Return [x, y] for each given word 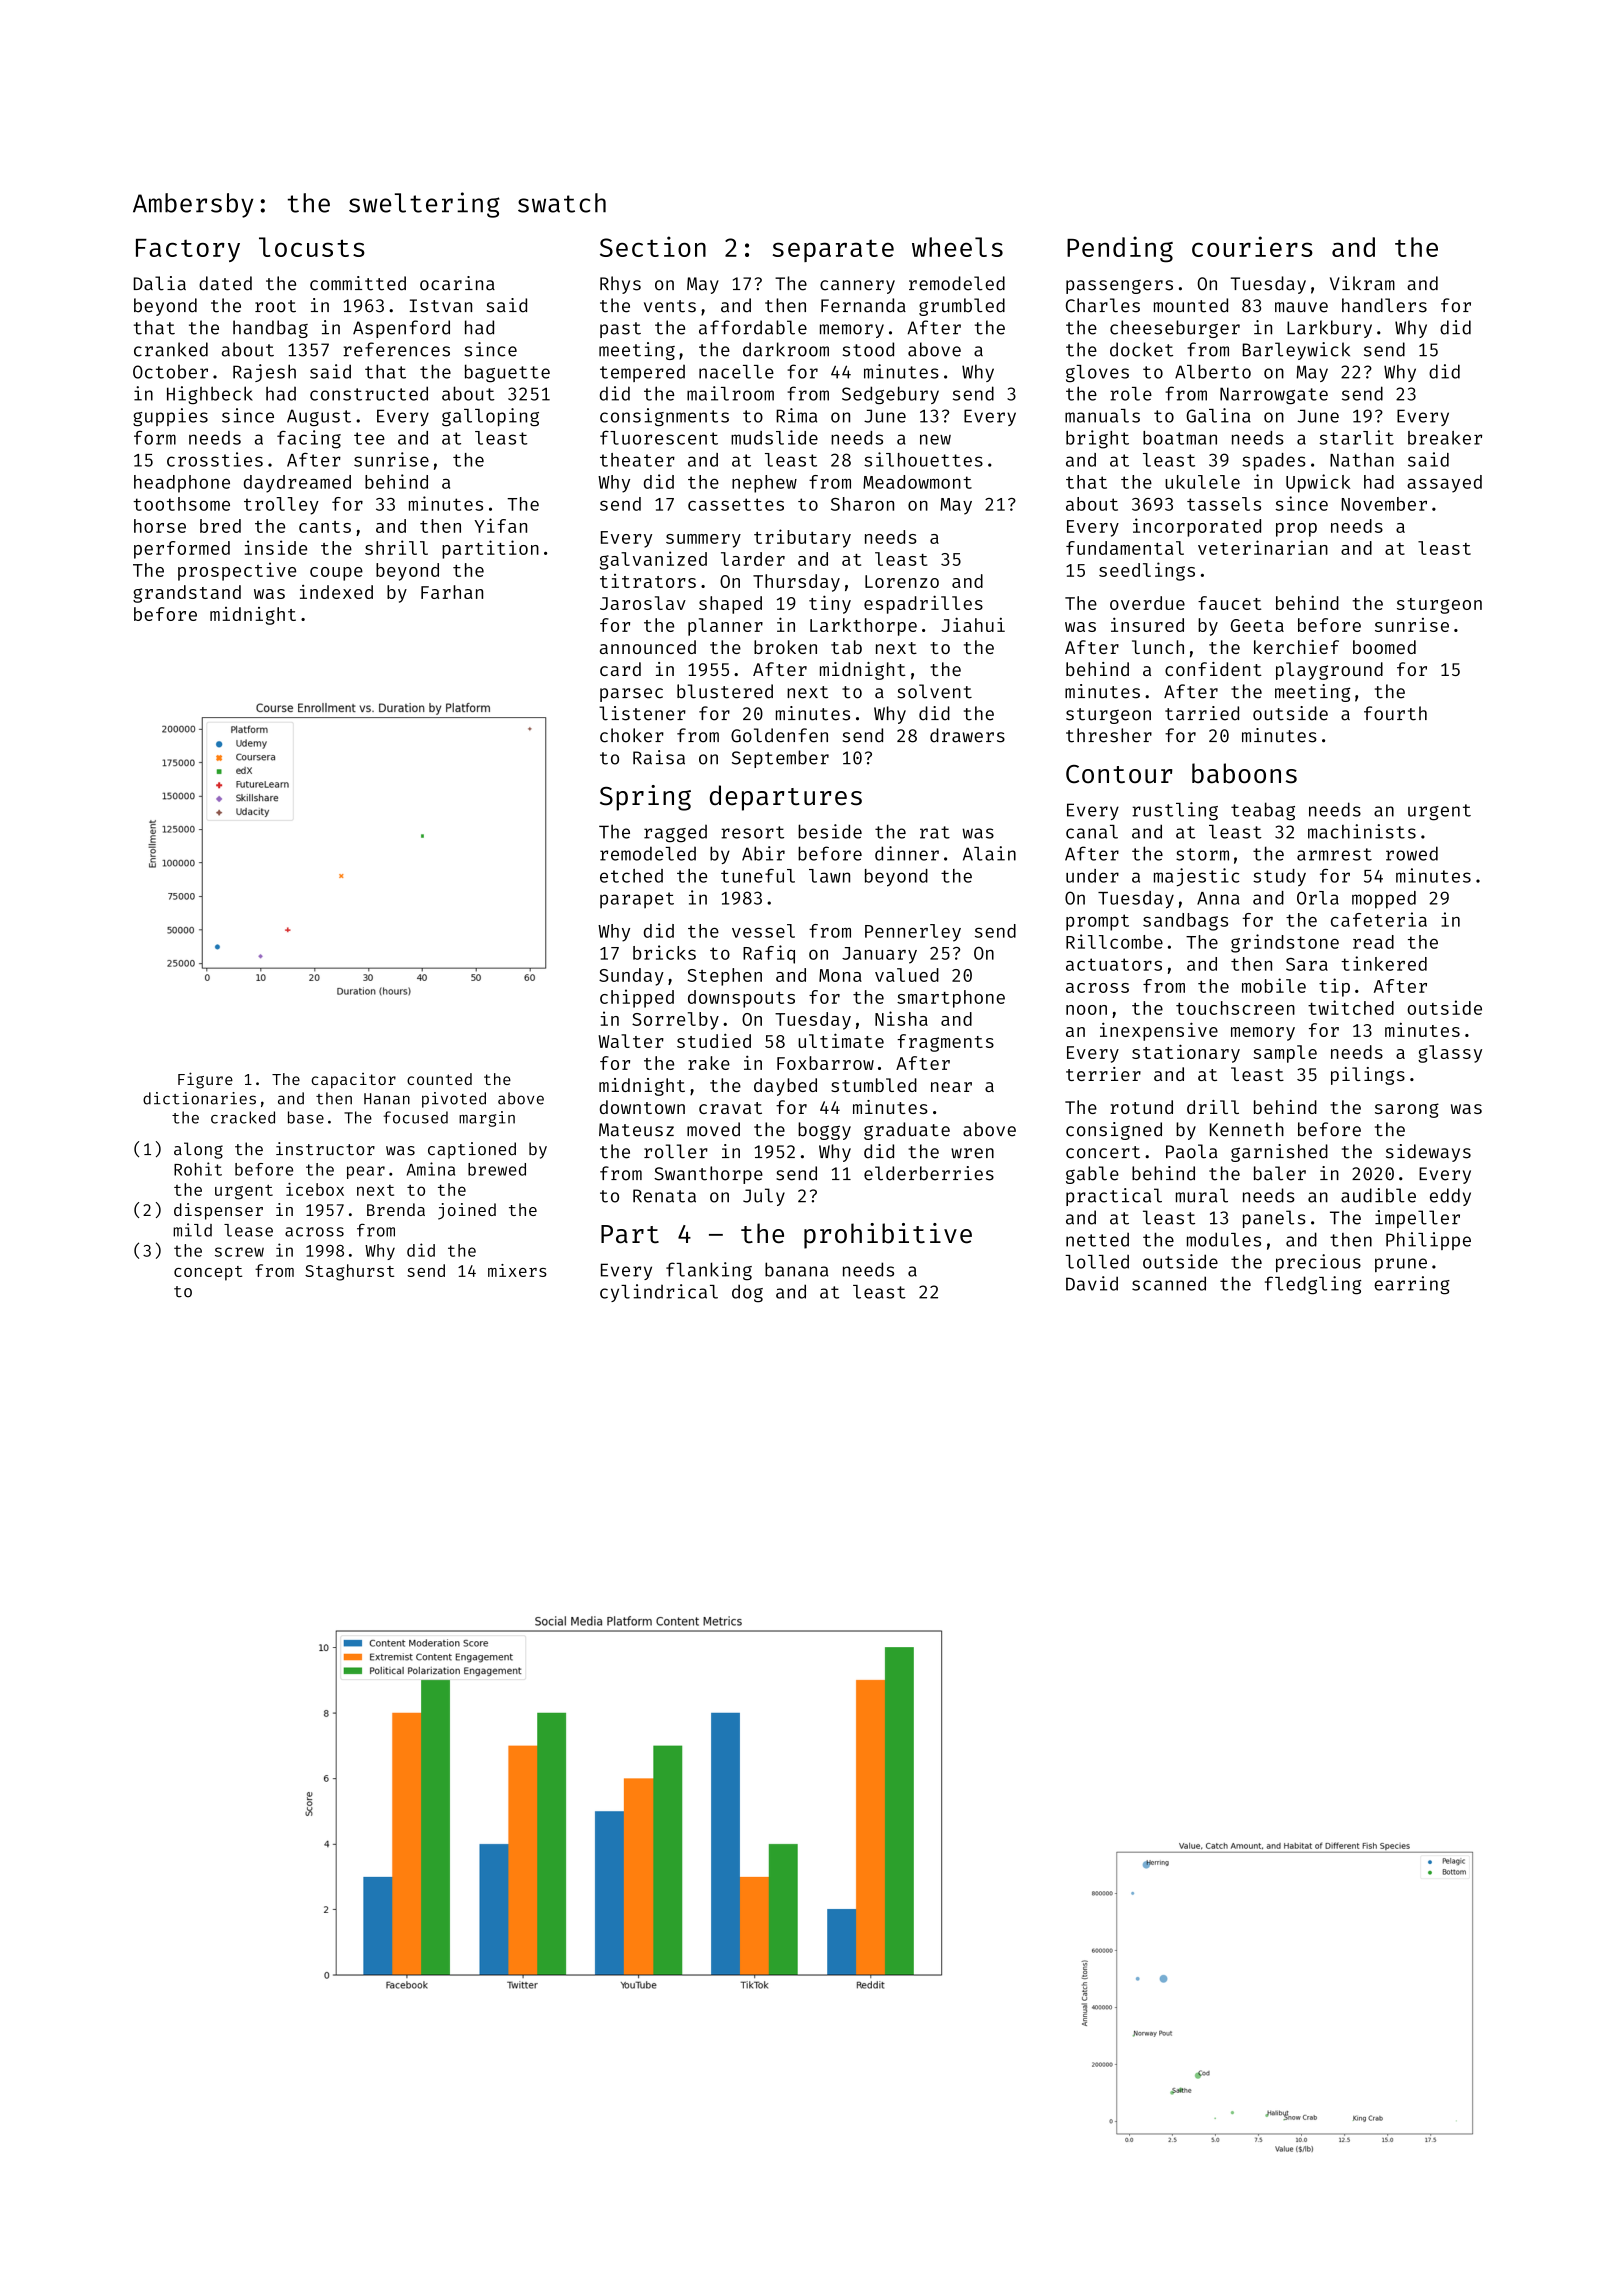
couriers [1252, 246]
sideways [1428, 1153]
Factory [188, 250]
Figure [205, 1080]
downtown [642, 1107]
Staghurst [349, 1272]
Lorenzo [902, 581]
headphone [182, 484]
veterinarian [1263, 547]
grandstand [187, 594]
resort [752, 832]
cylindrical [659, 1293]
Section [653, 246]
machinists [1362, 831]
